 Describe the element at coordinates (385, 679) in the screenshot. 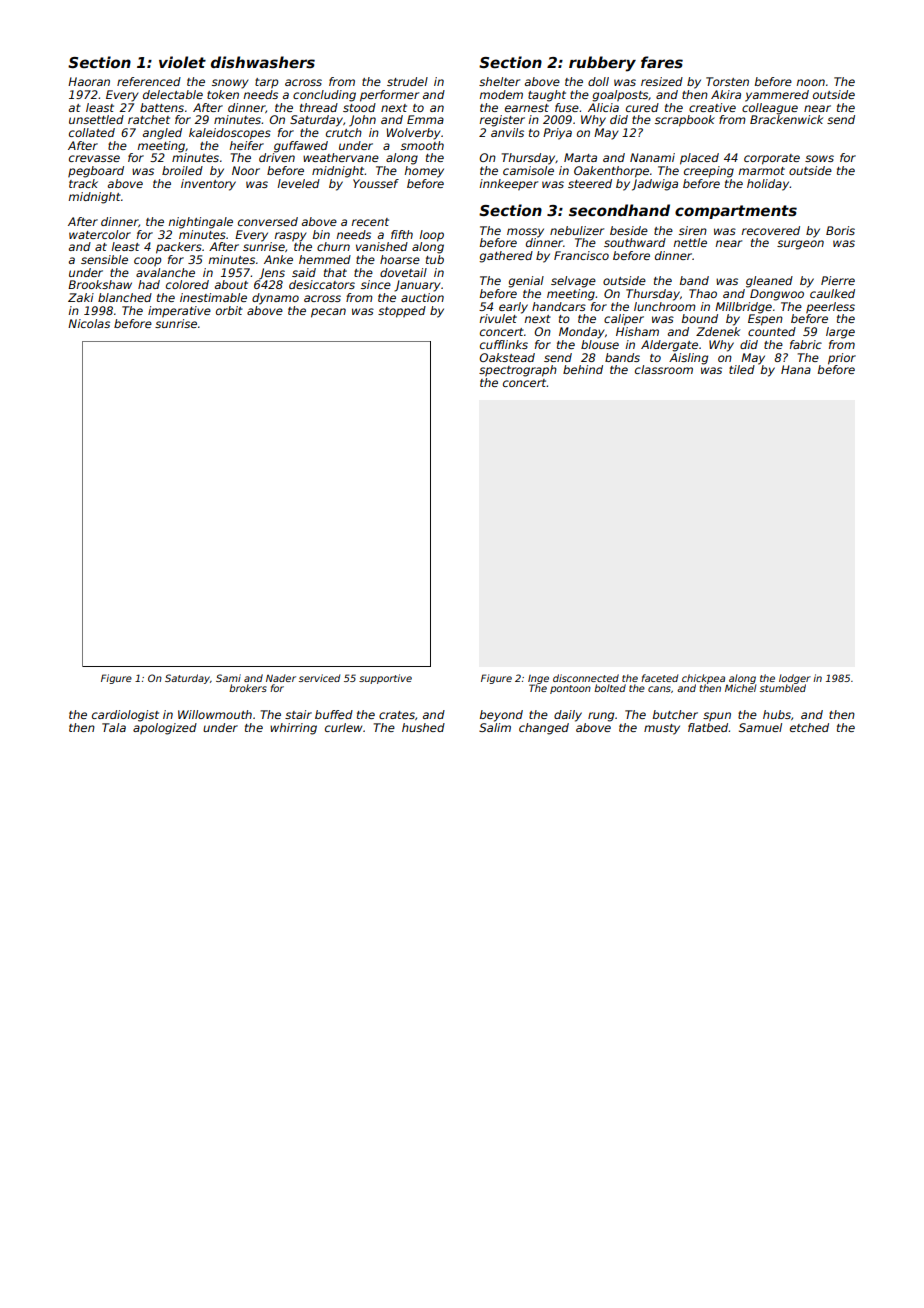

I see `supportive` at that location.
